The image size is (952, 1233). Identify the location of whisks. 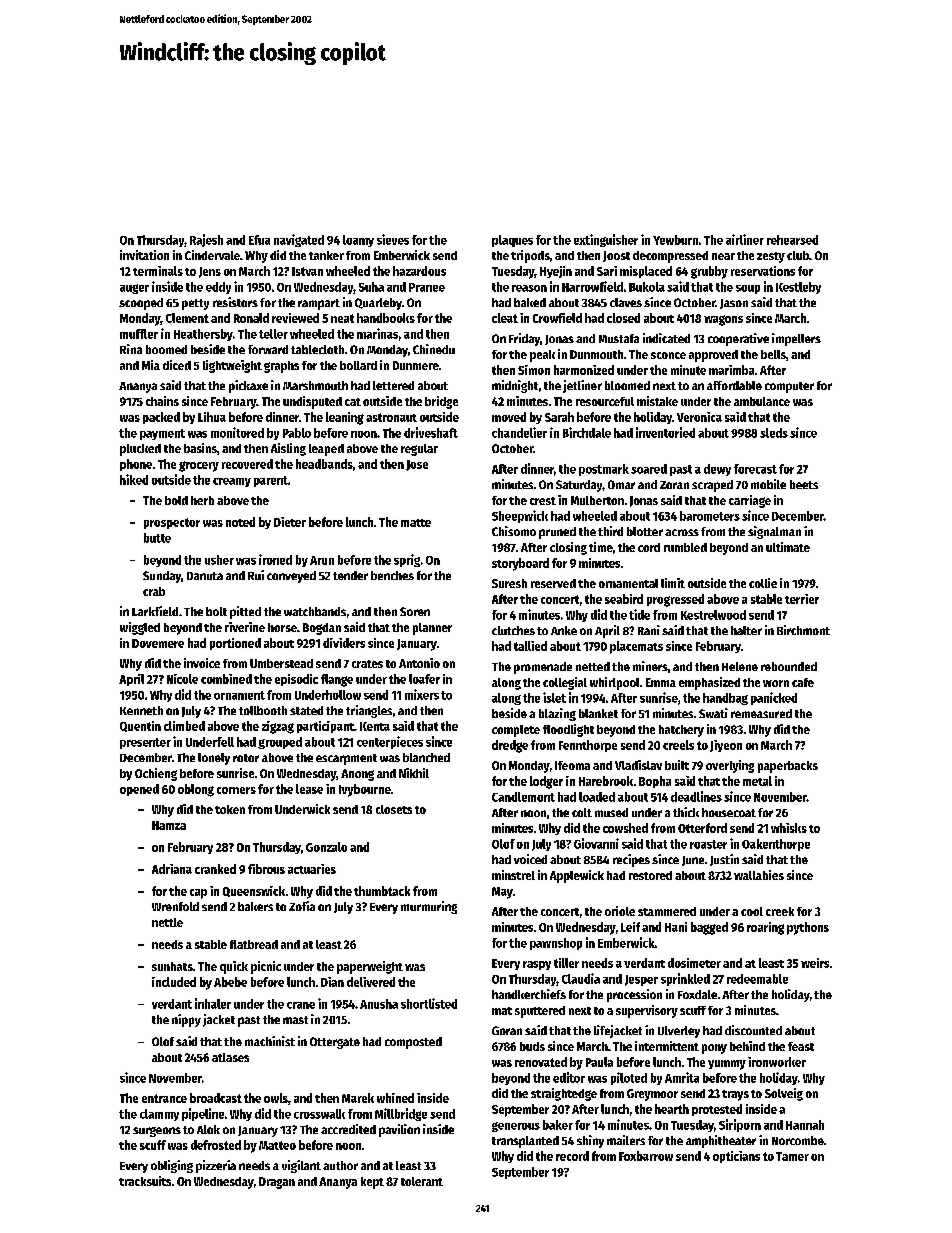
(789, 828).
